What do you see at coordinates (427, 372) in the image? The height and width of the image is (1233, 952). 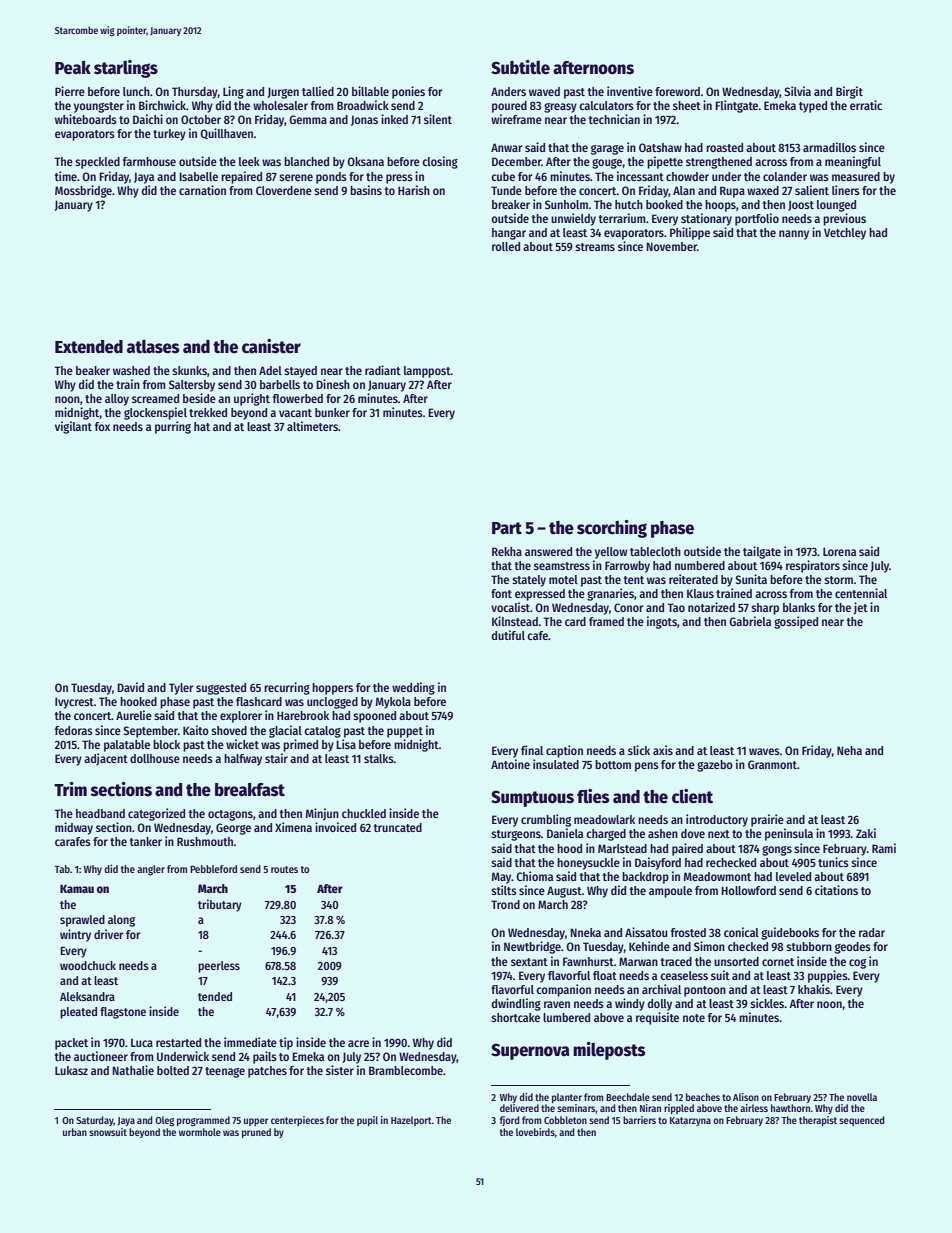 I see `lamppost` at bounding box center [427, 372].
